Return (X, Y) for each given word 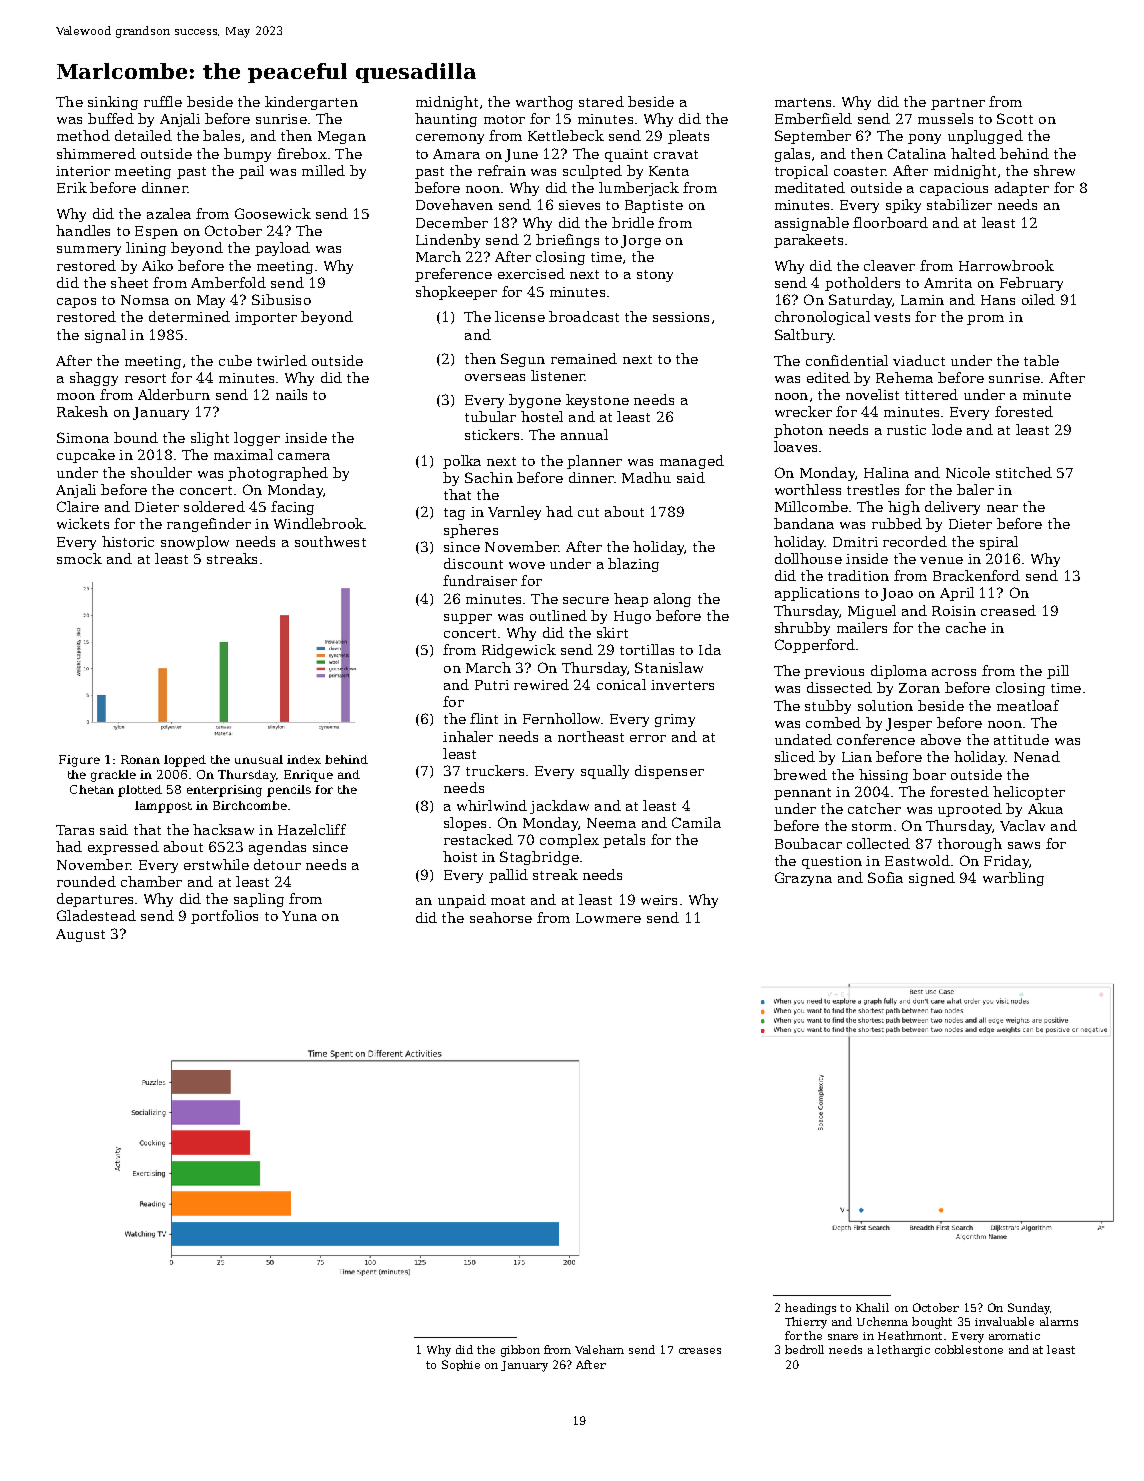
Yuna (299, 916)
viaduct (919, 360)
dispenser (669, 772)
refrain (502, 170)
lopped (185, 761)
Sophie (461, 1365)
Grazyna (803, 879)
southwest (330, 541)
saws (1024, 845)
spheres (471, 531)
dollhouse (808, 558)
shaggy (94, 379)
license (520, 316)
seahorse (501, 917)
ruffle (163, 101)
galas (792, 155)
